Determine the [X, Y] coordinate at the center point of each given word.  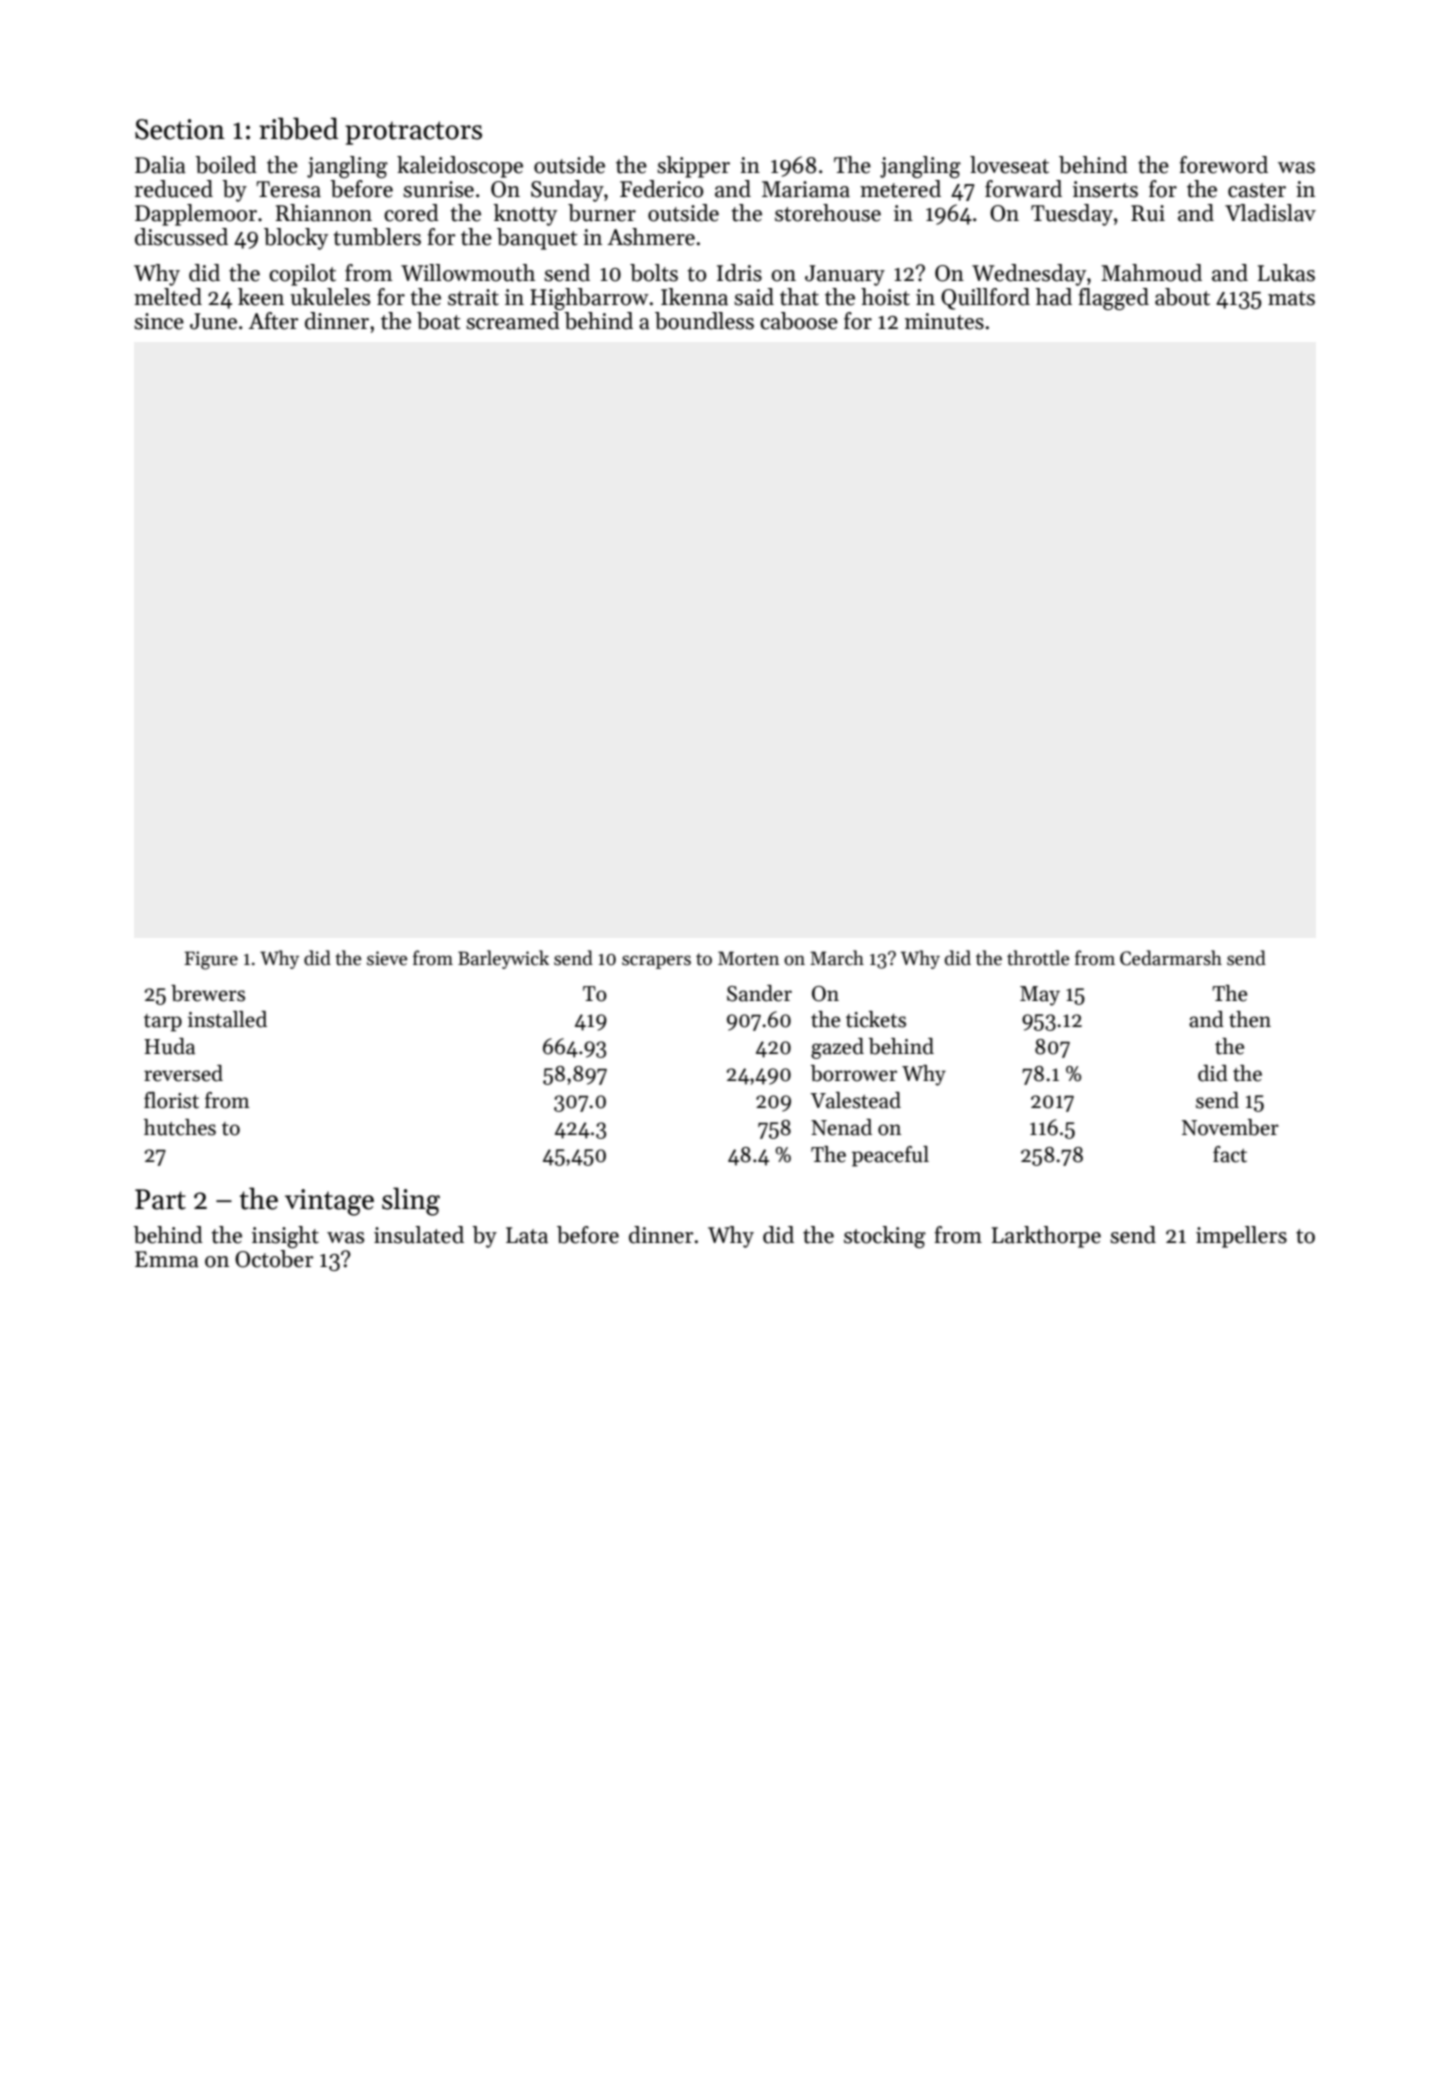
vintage [329, 1202]
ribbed [298, 128]
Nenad [841, 1127]
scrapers [656, 962]
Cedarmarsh [1171, 958]
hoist [885, 297]
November [1230, 1127]
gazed [837, 1048]
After [273, 321]
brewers [208, 993]
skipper [693, 167]
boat [438, 321]
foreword [1223, 165]
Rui [1148, 213]
